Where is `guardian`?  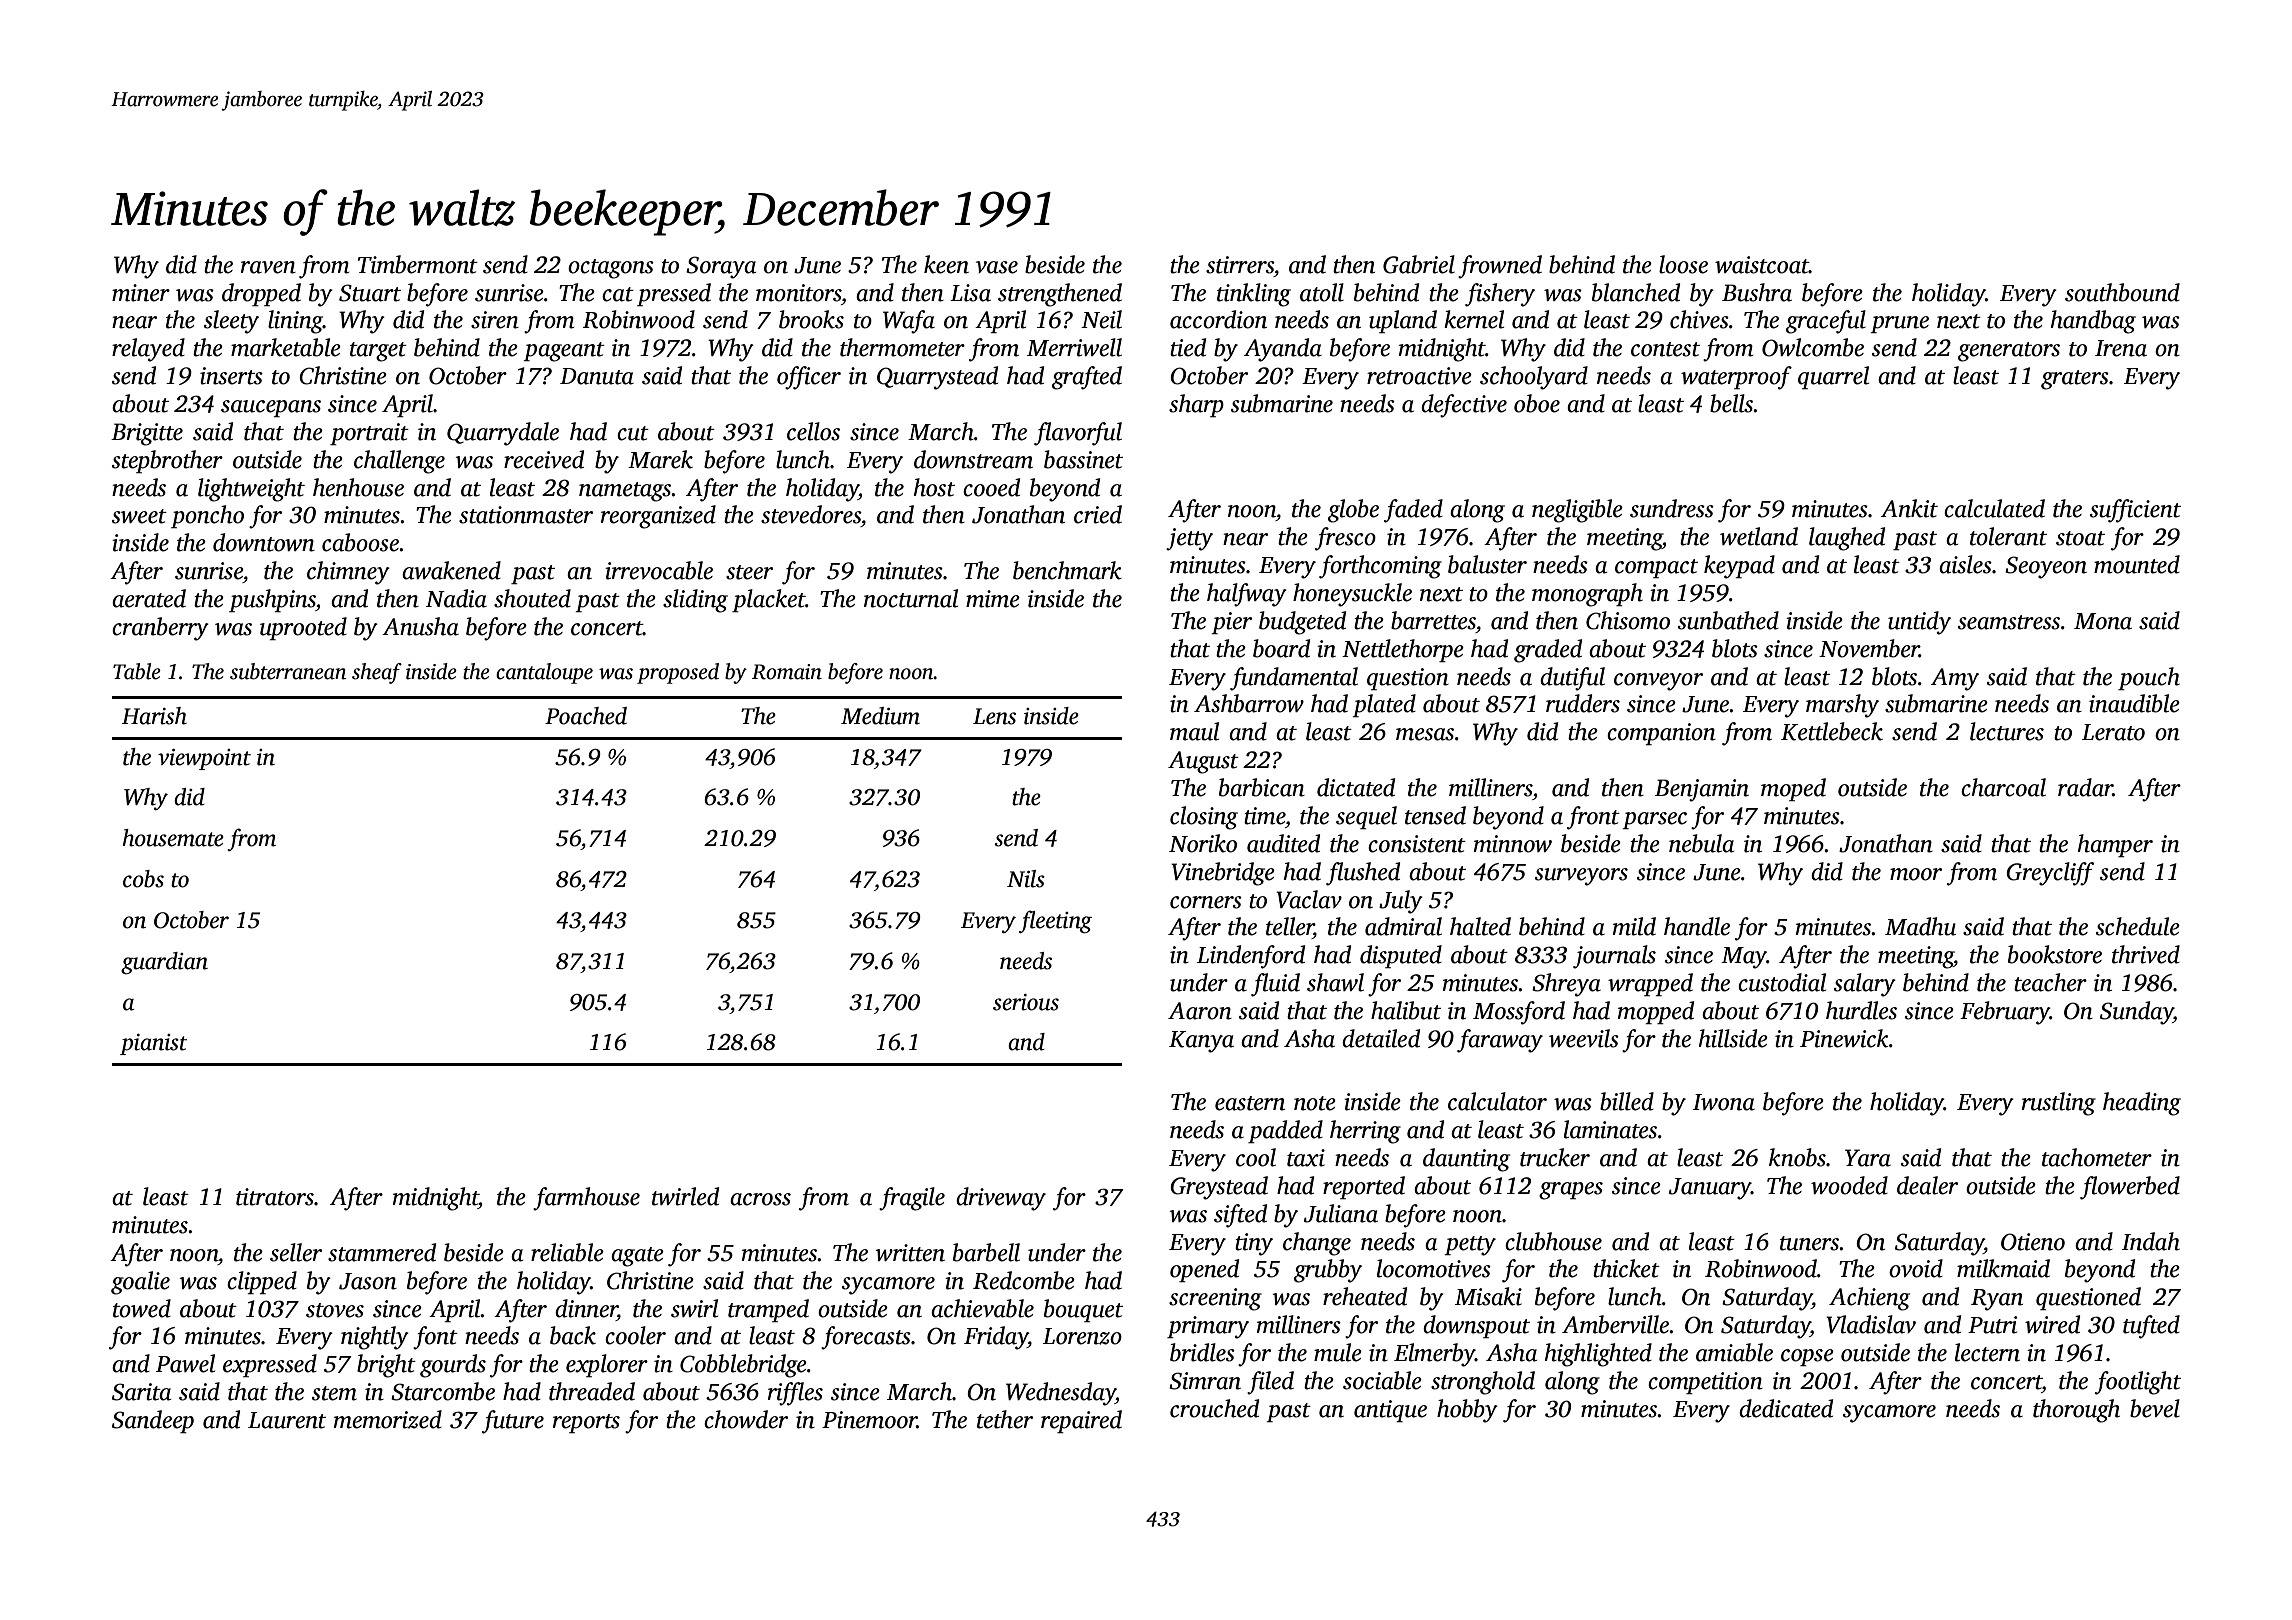
guardian is located at coordinates (164, 963).
